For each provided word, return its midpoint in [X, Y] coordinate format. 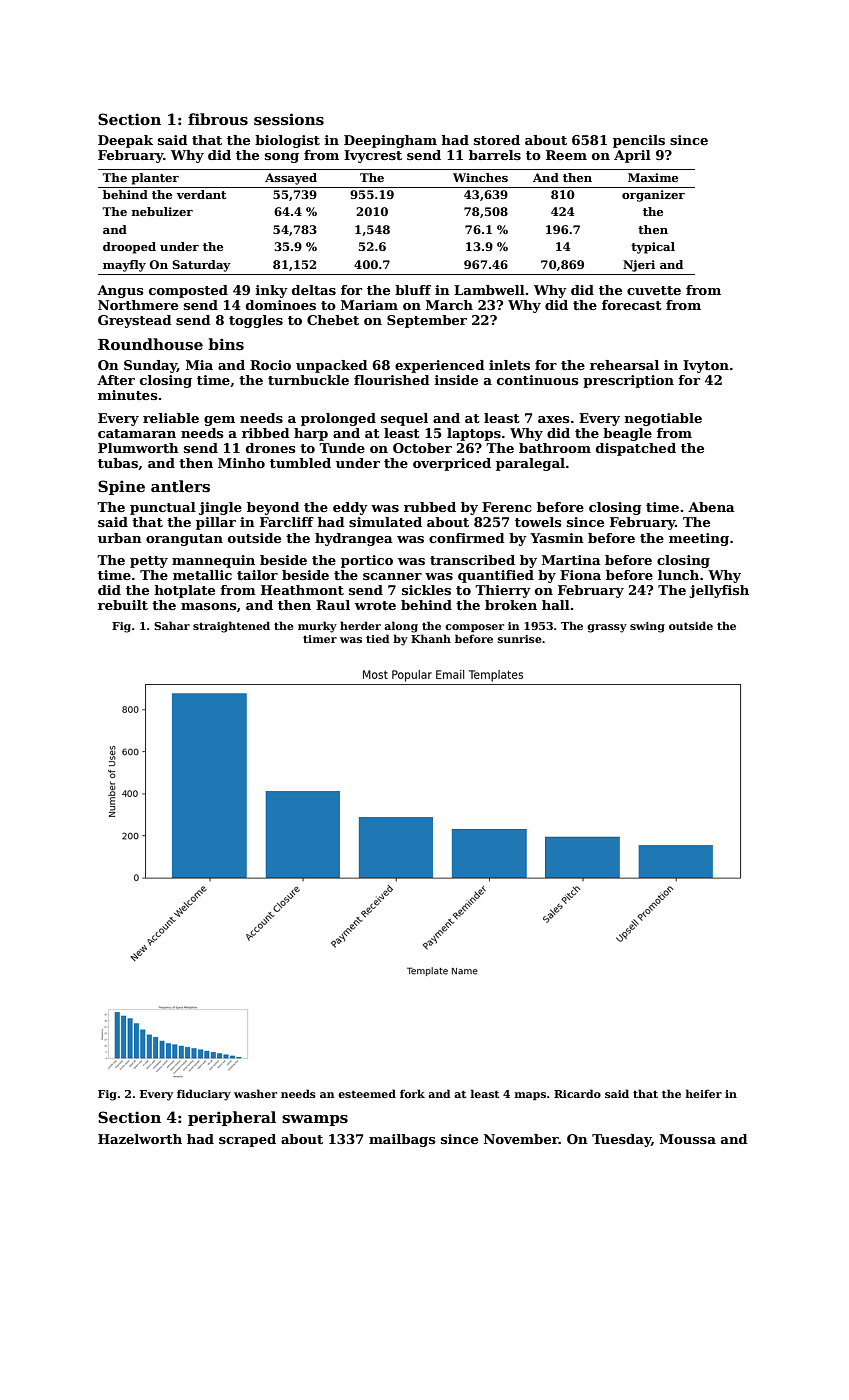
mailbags [402, 1140]
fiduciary [204, 1095]
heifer [704, 1093]
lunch [678, 575]
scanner [392, 576]
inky [272, 291]
